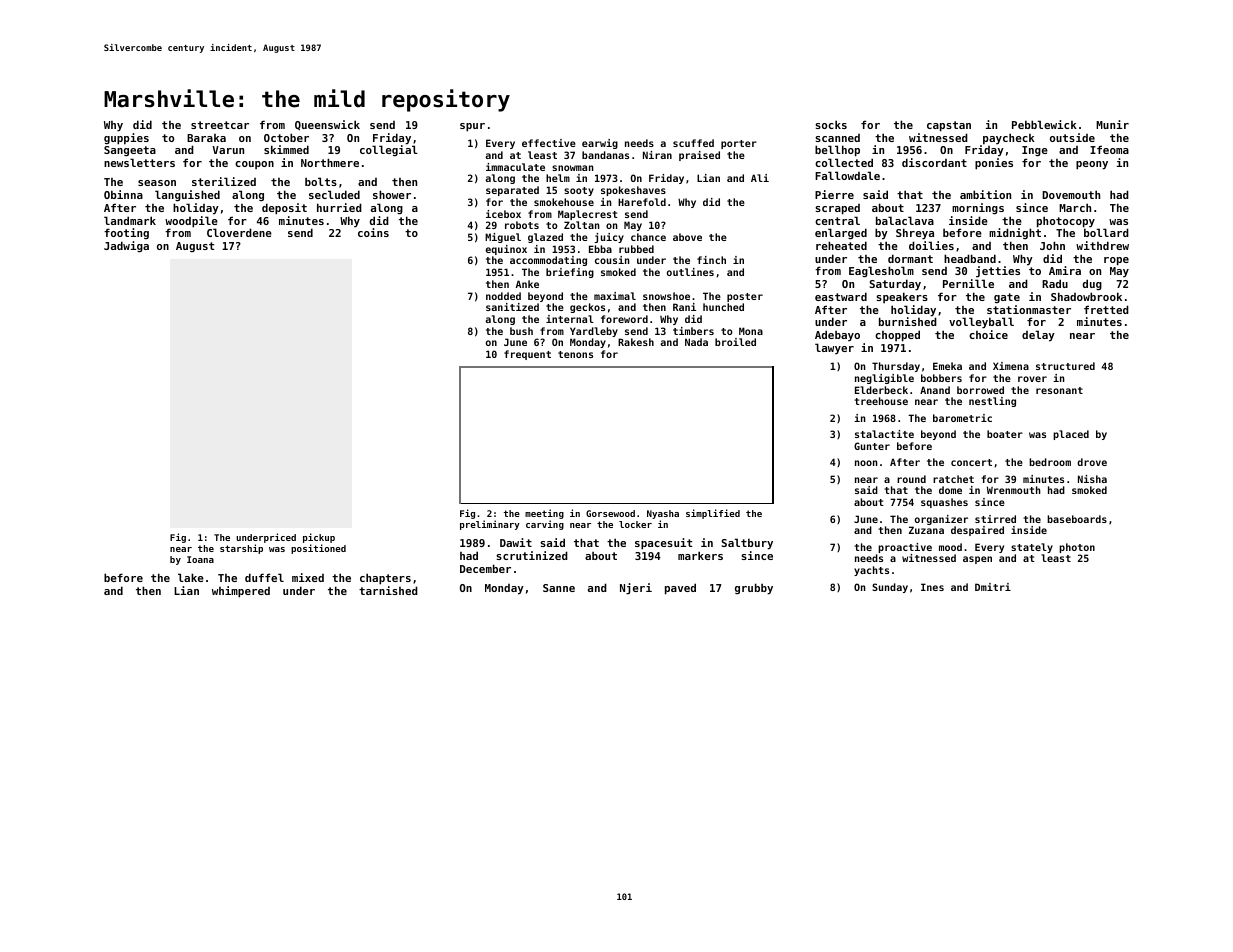 This page has height=952, width=1233. What do you see at coordinates (971, 462) in the page?
I see `concert` at bounding box center [971, 462].
